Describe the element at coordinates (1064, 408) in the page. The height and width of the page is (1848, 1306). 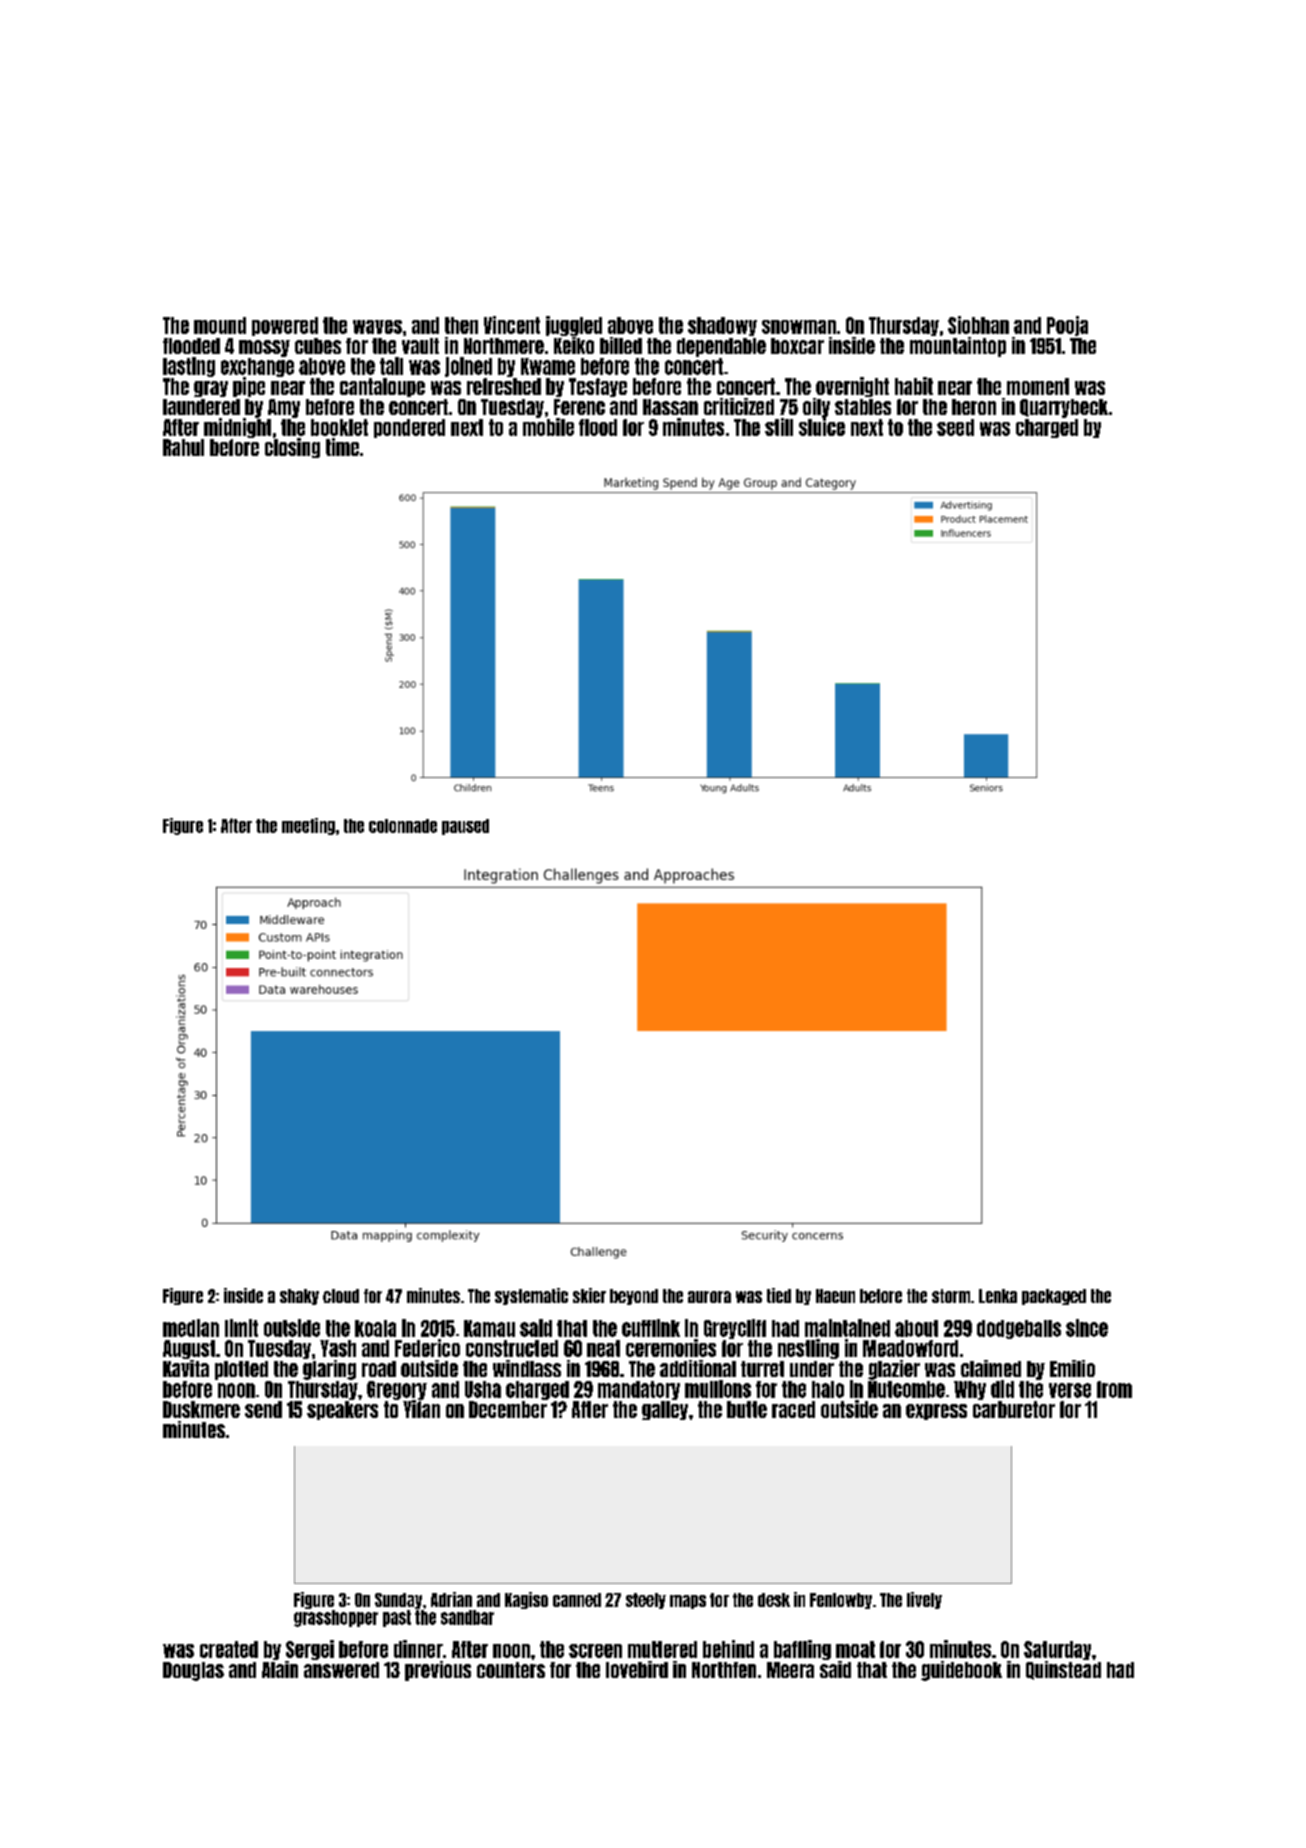
I see `Quarrybeck` at that location.
